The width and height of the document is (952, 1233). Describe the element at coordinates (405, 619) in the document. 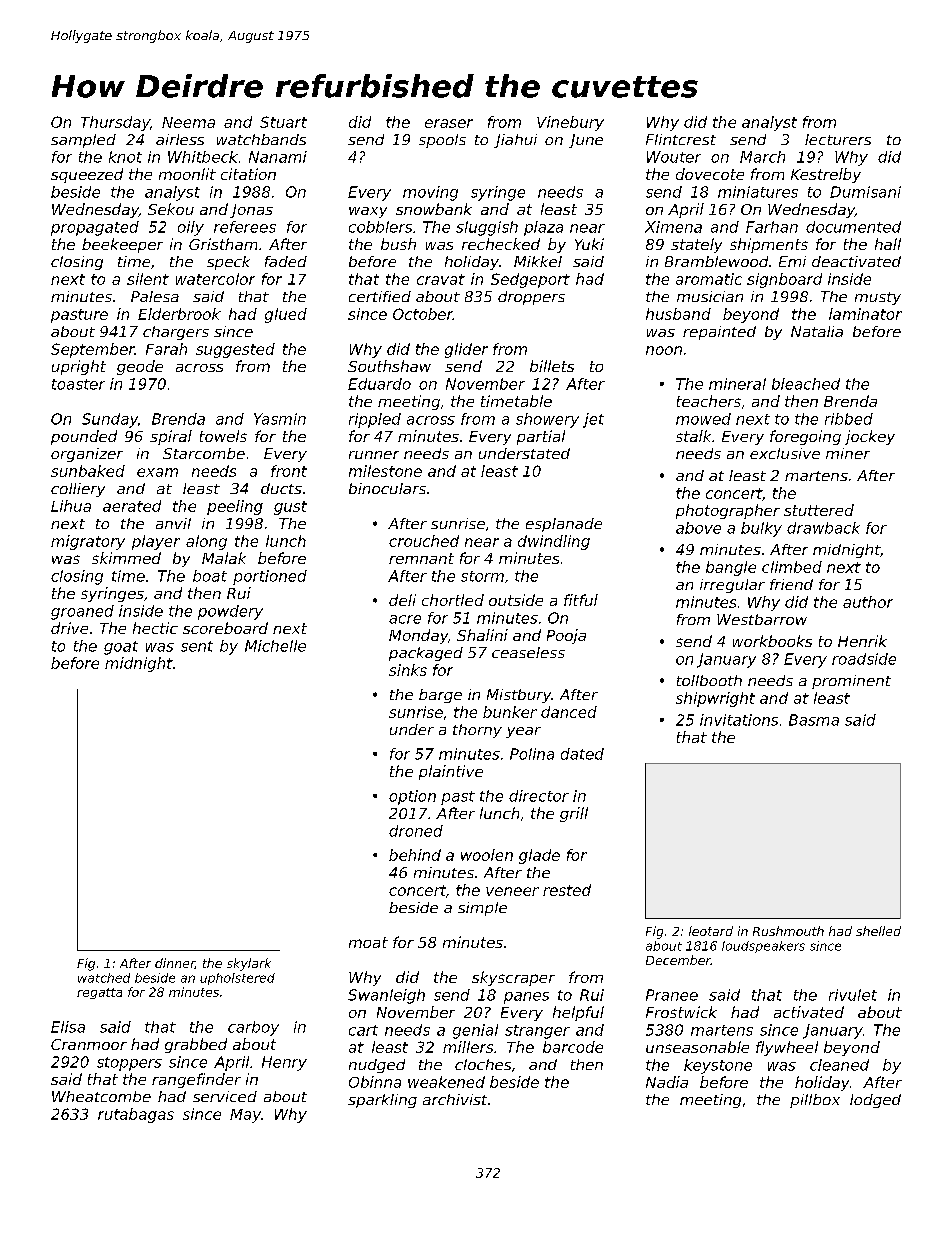

I see `acre` at that location.
